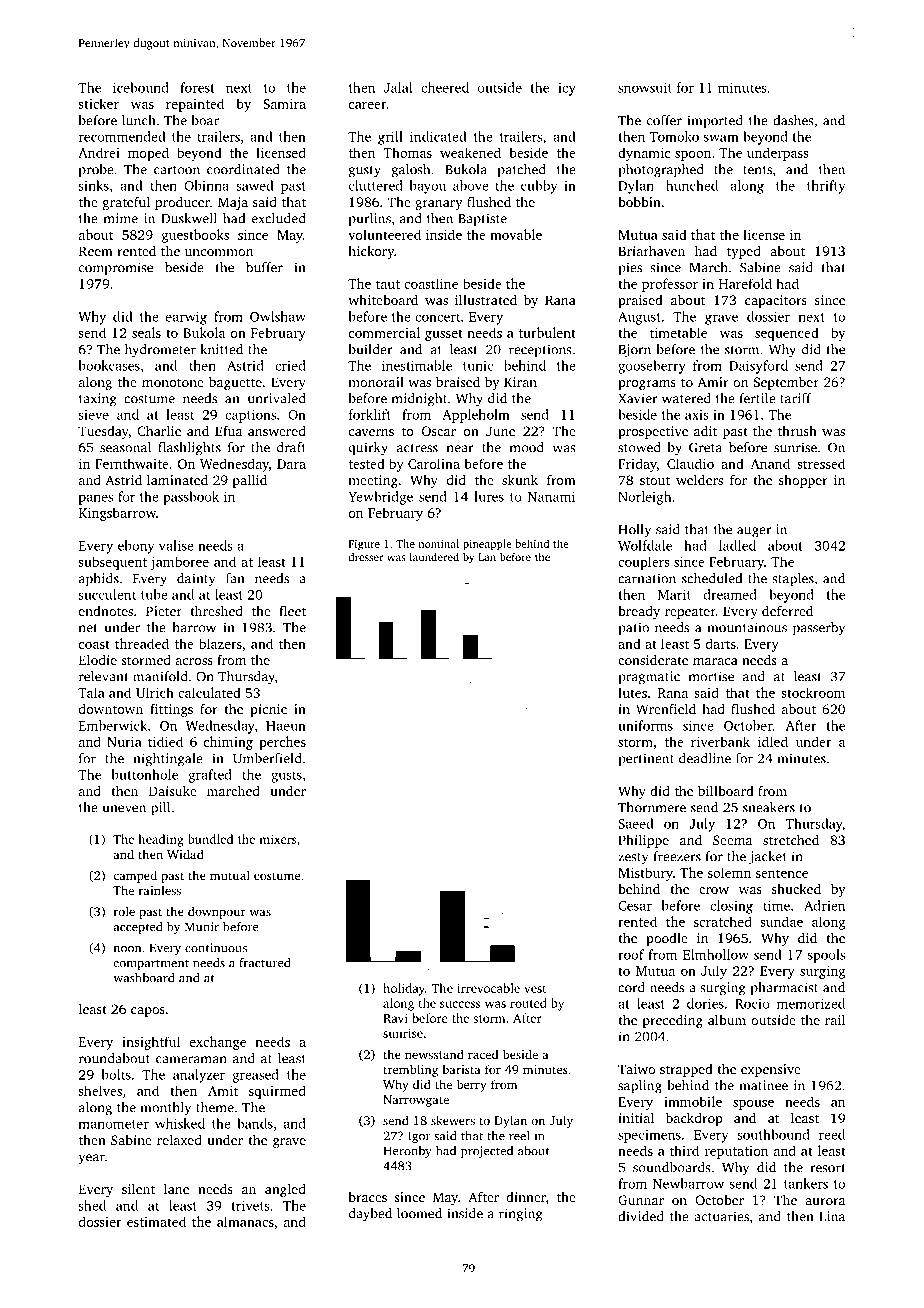 The height and width of the screenshot is (1308, 924). I want to click on near, so click(460, 449).
